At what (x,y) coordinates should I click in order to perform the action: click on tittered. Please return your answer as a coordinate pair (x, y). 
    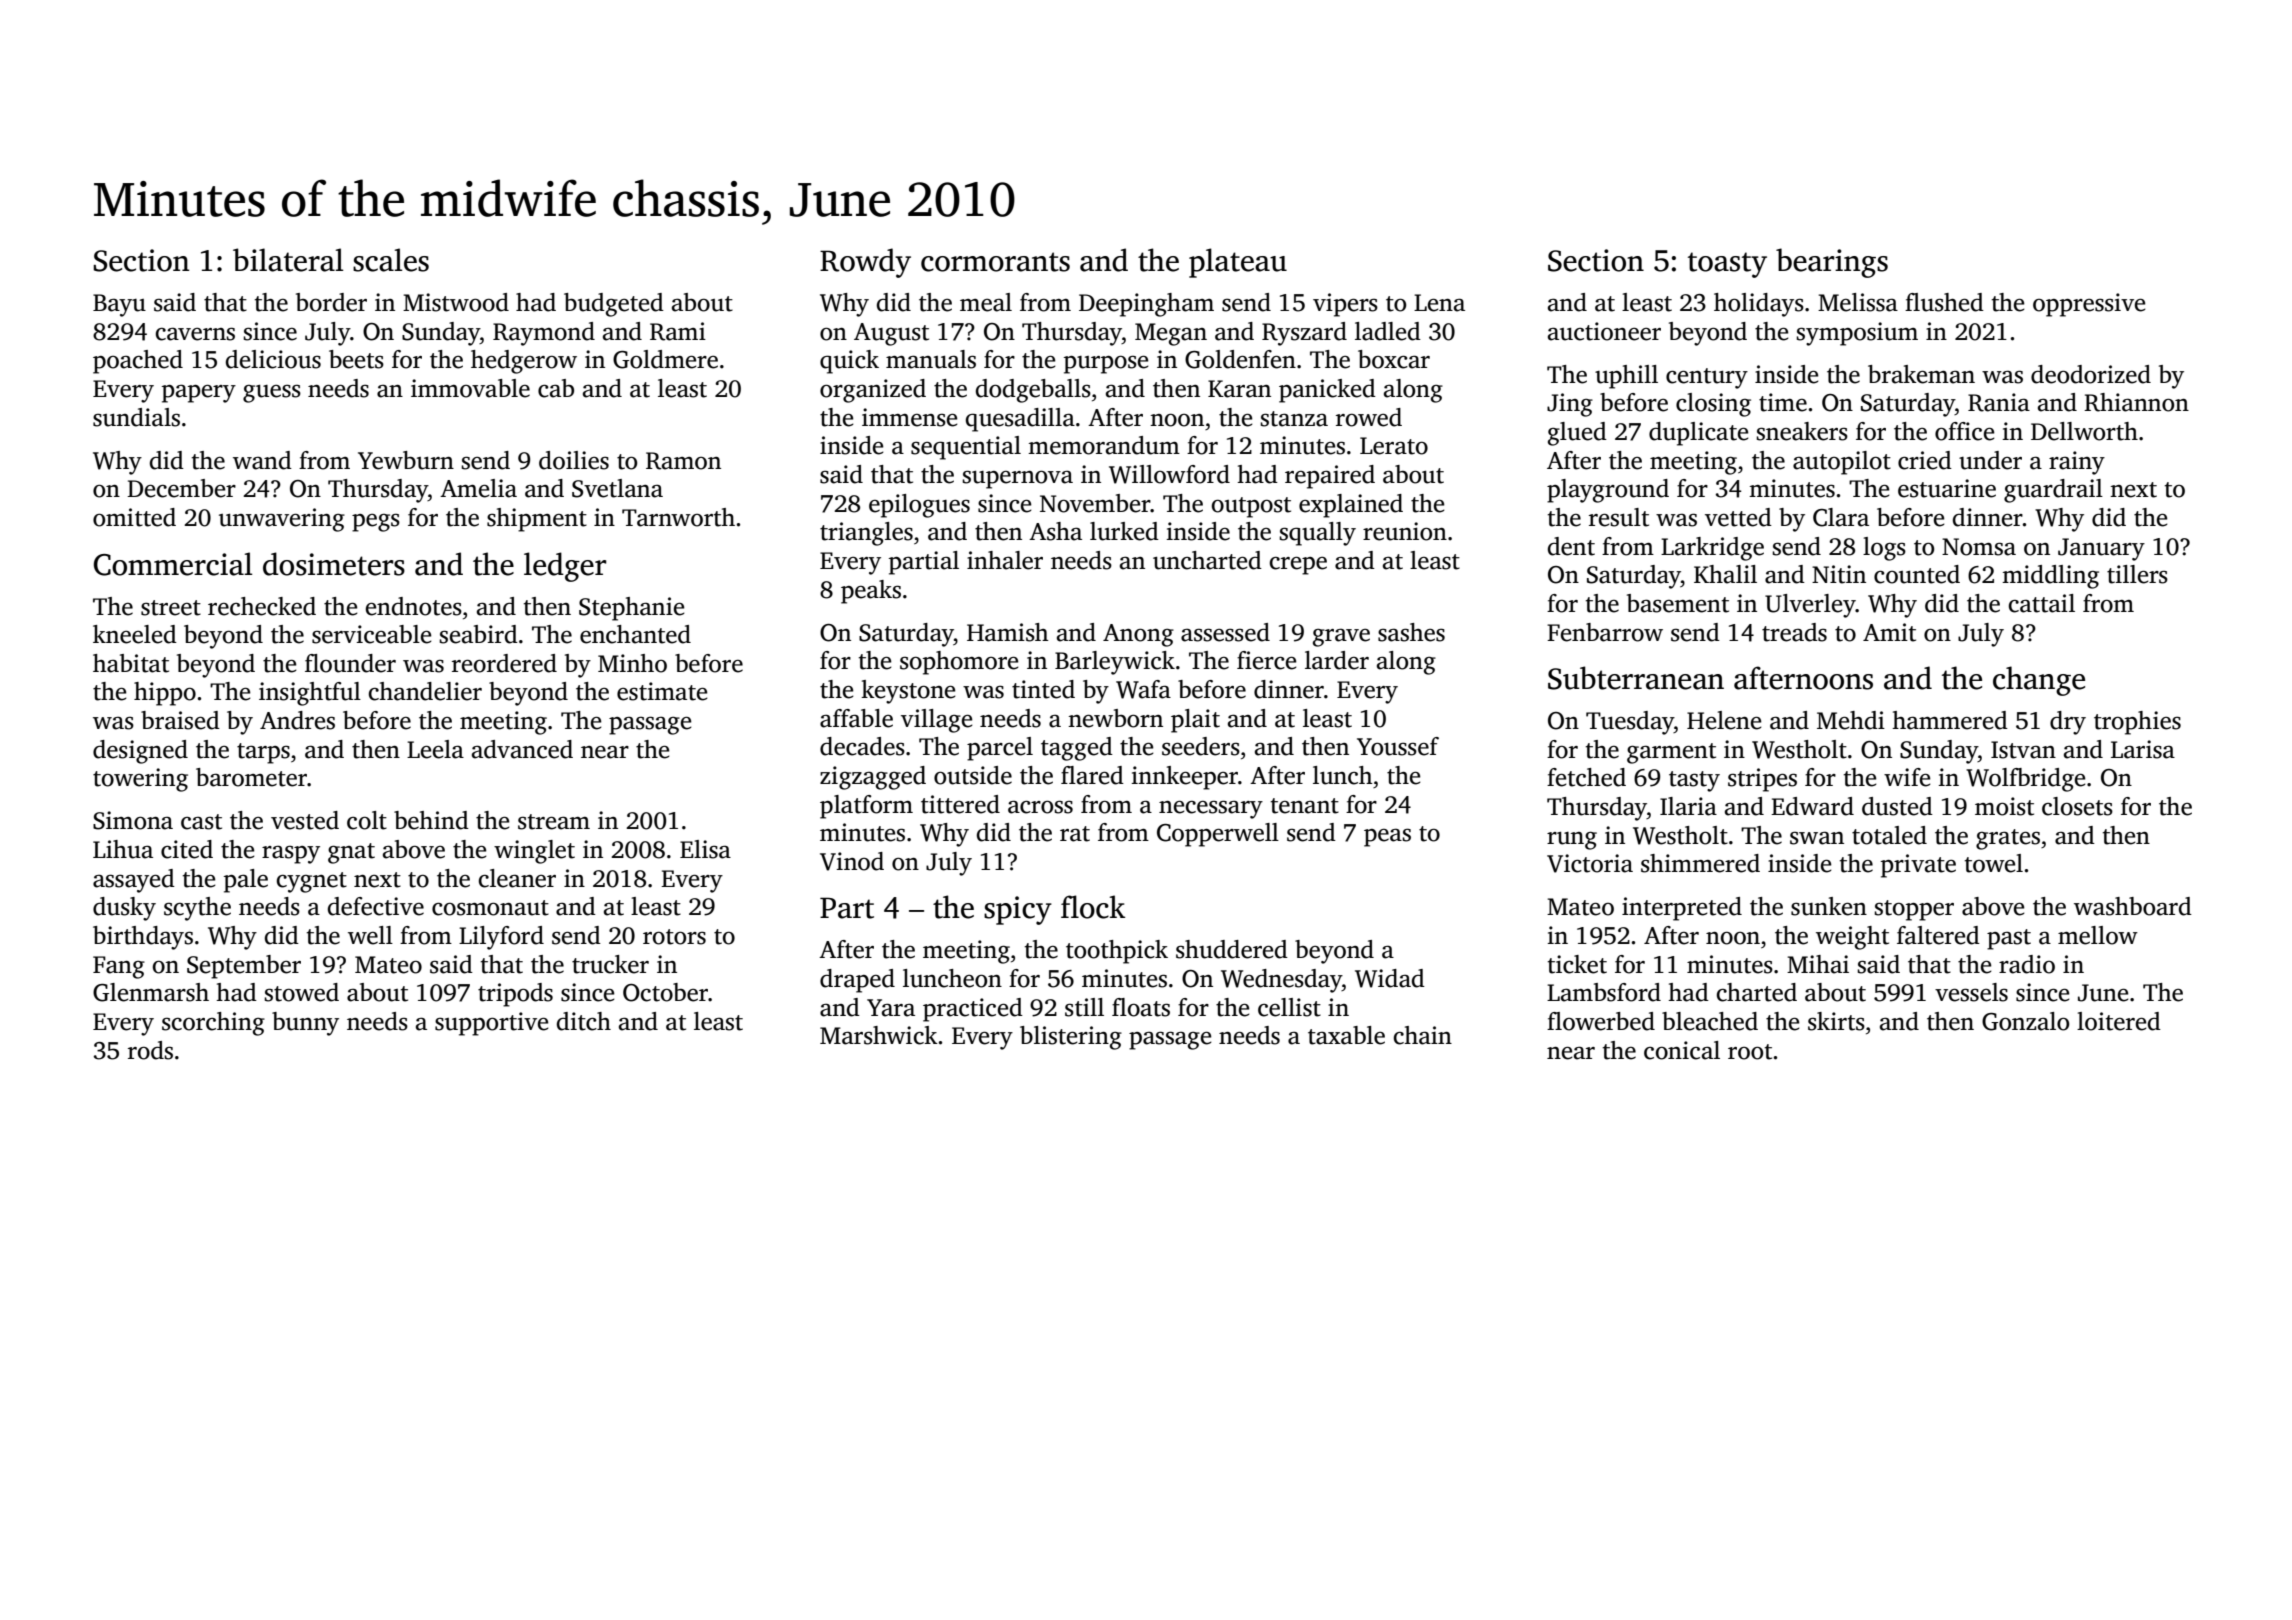
    Looking at the image, I should click on (960, 804).
